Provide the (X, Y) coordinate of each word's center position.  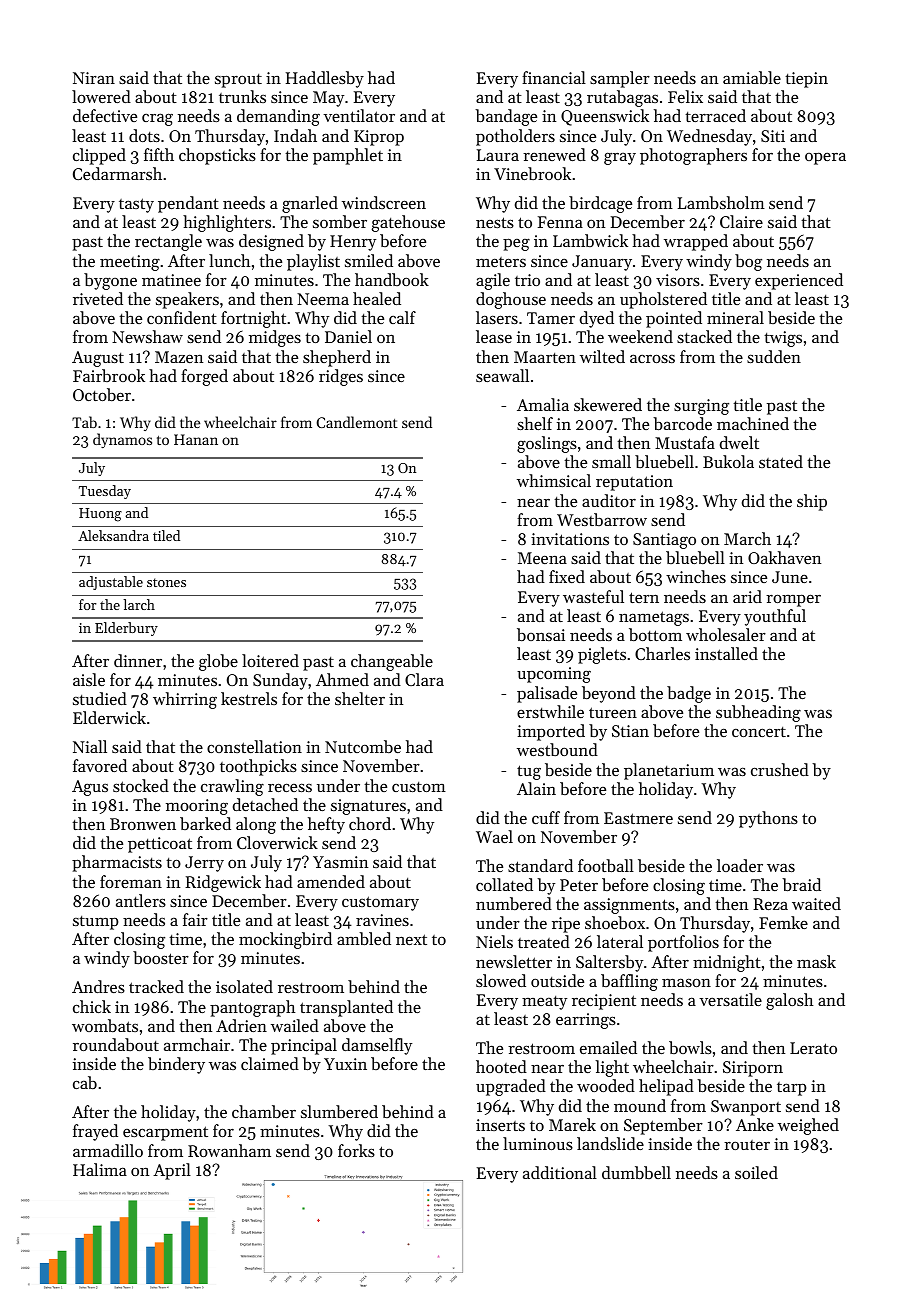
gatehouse (408, 223)
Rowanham (229, 1150)
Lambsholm (721, 202)
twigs (783, 339)
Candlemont (357, 422)
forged (204, 377)
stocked (141, 785)
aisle (89, 679)
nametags (654, 618)
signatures (368, 807)
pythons (768, 819)
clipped (99, 156)
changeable (392, 662)
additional (560, 1172)
